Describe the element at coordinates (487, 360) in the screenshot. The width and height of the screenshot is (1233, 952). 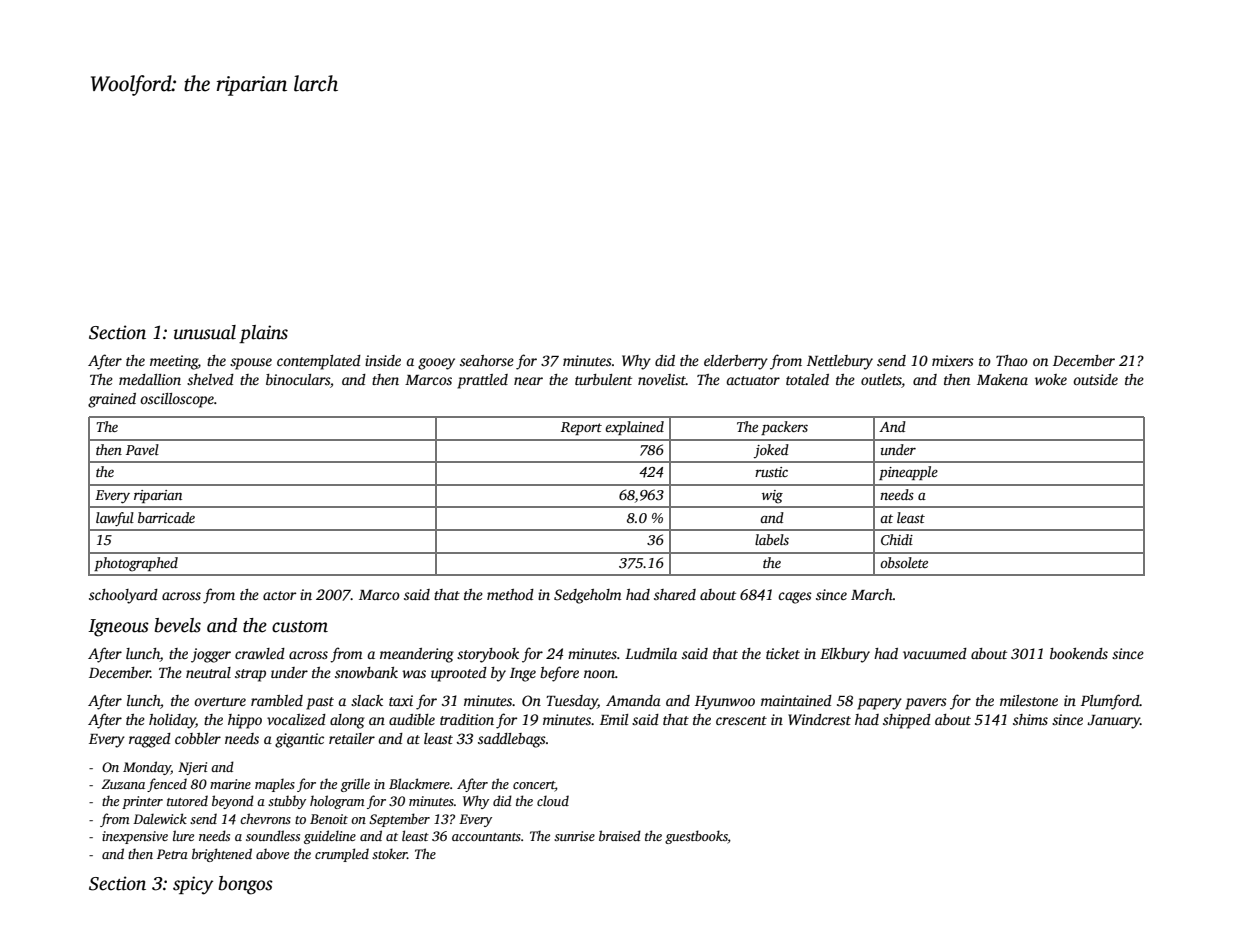
I see `seahorse` at that location.
